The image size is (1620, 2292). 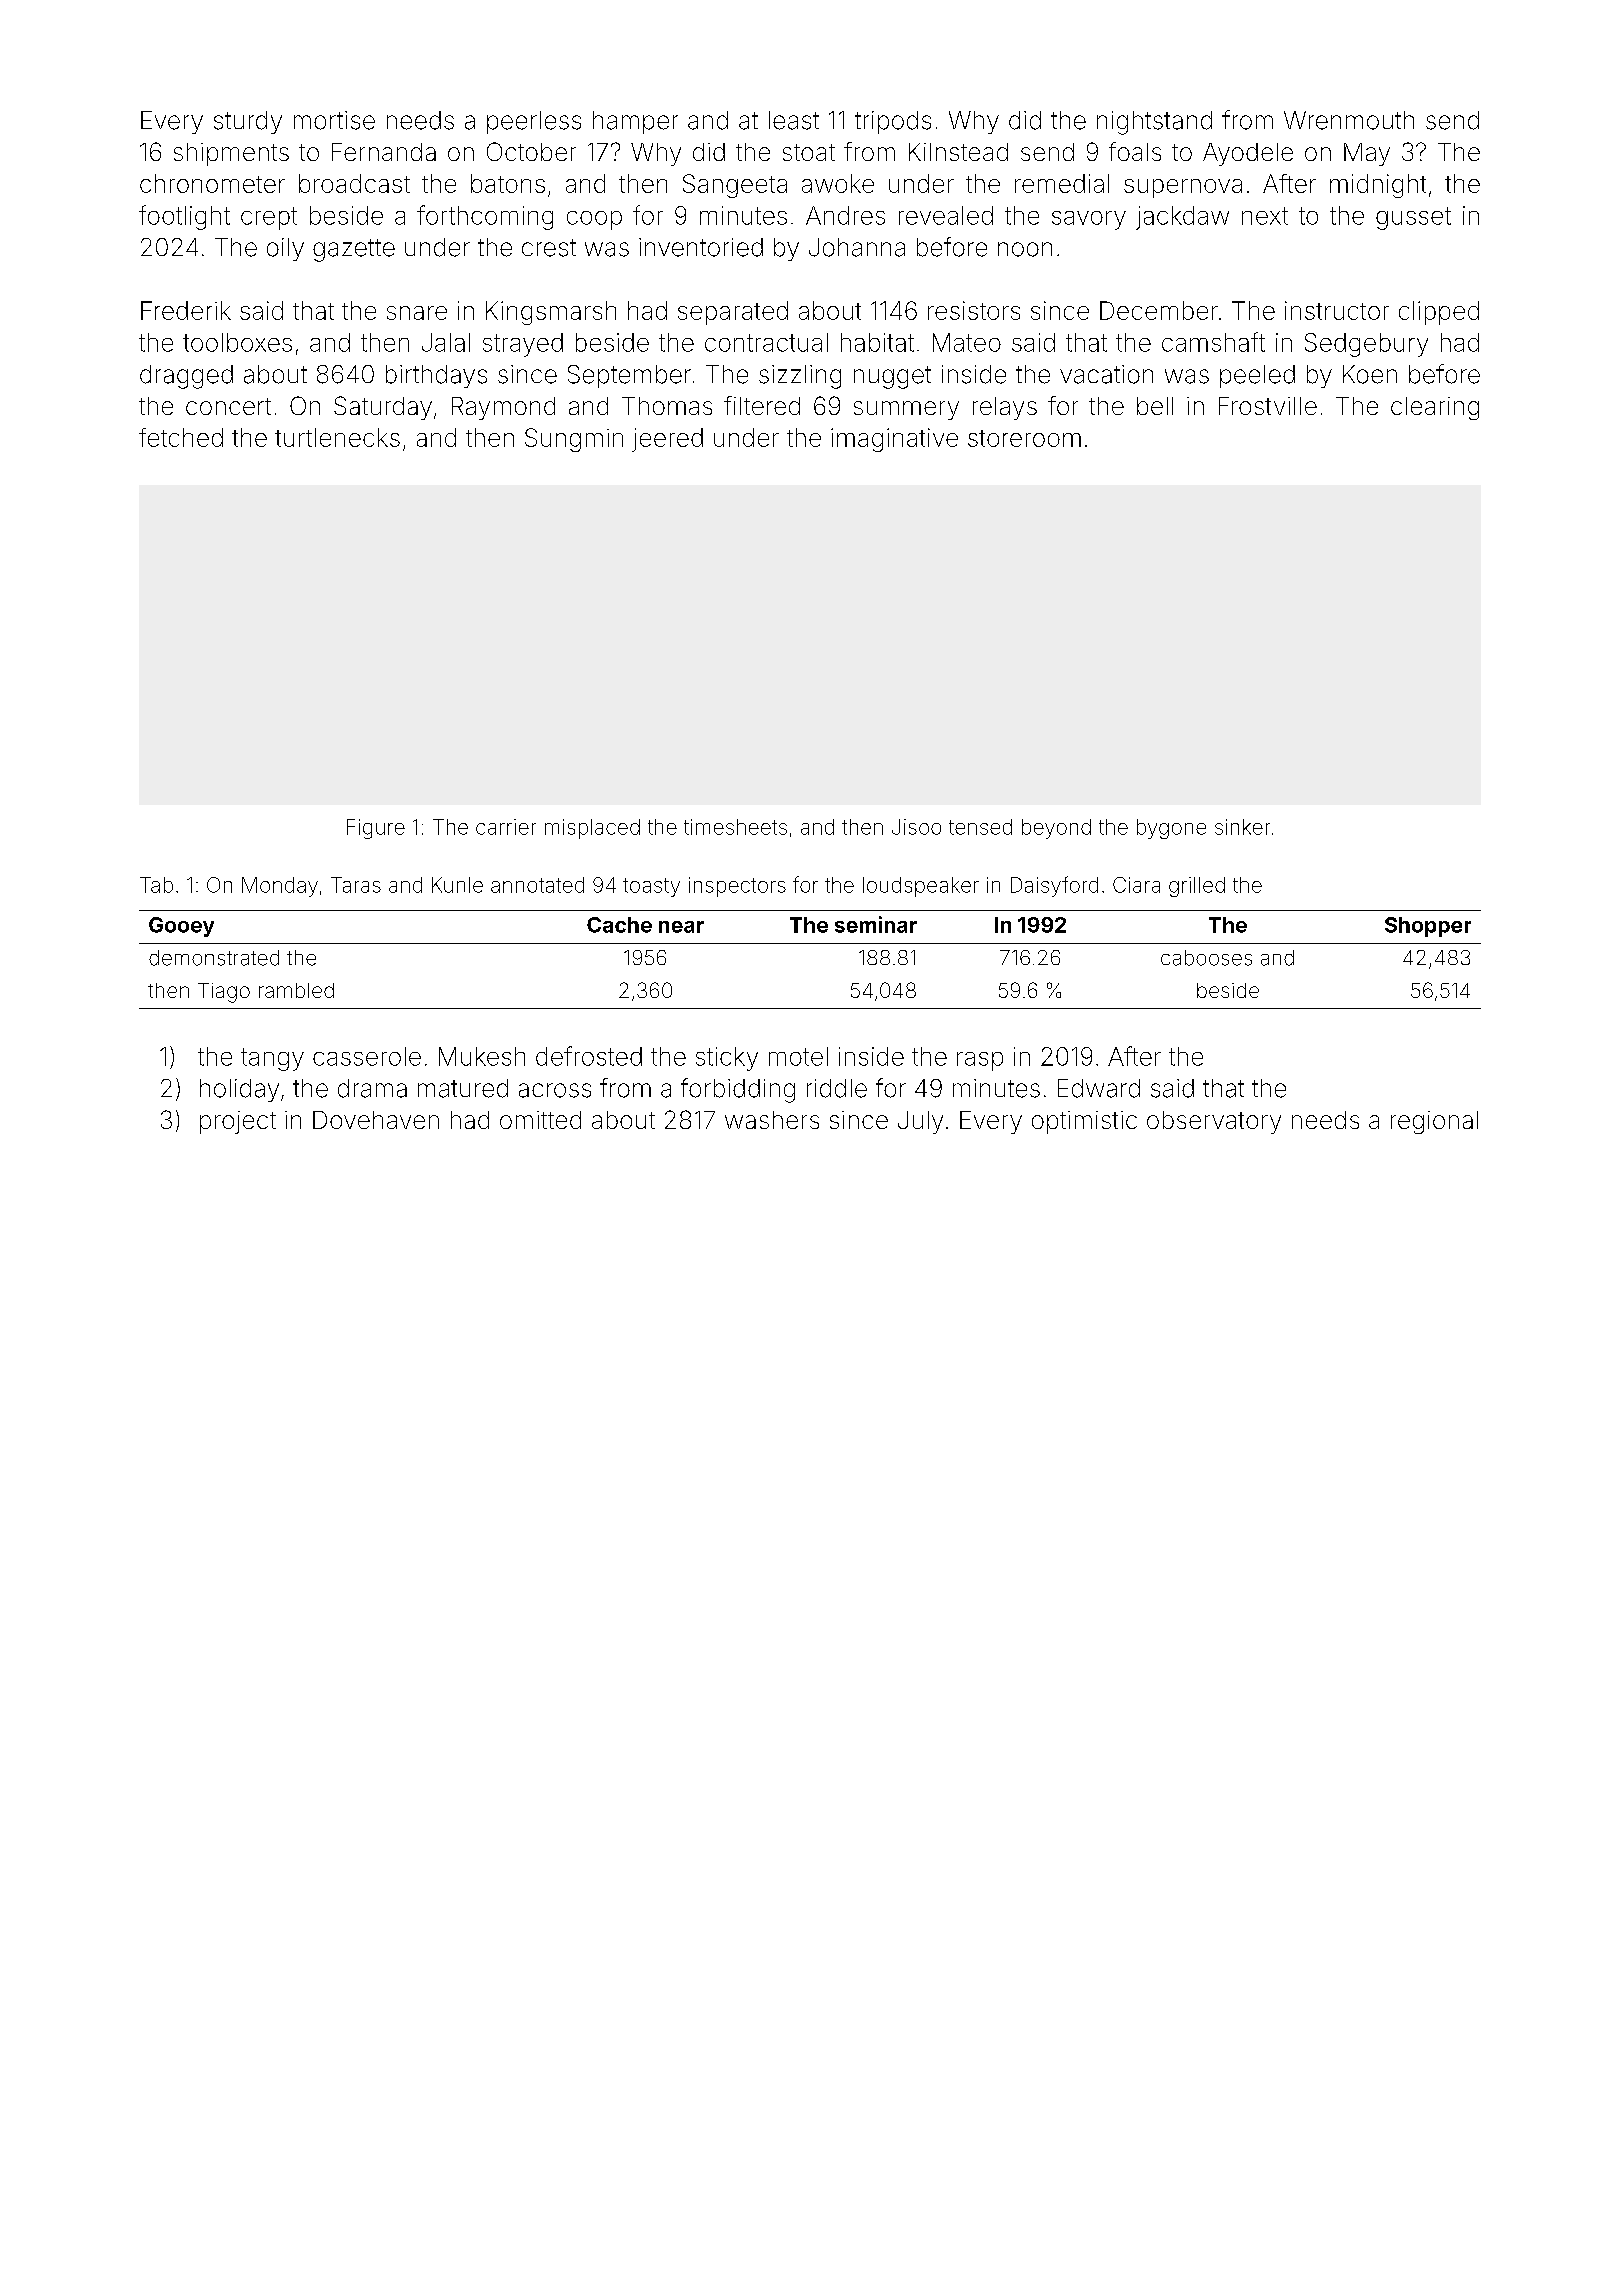 I want to click on Sungmin, so click(x=574, y=440).
